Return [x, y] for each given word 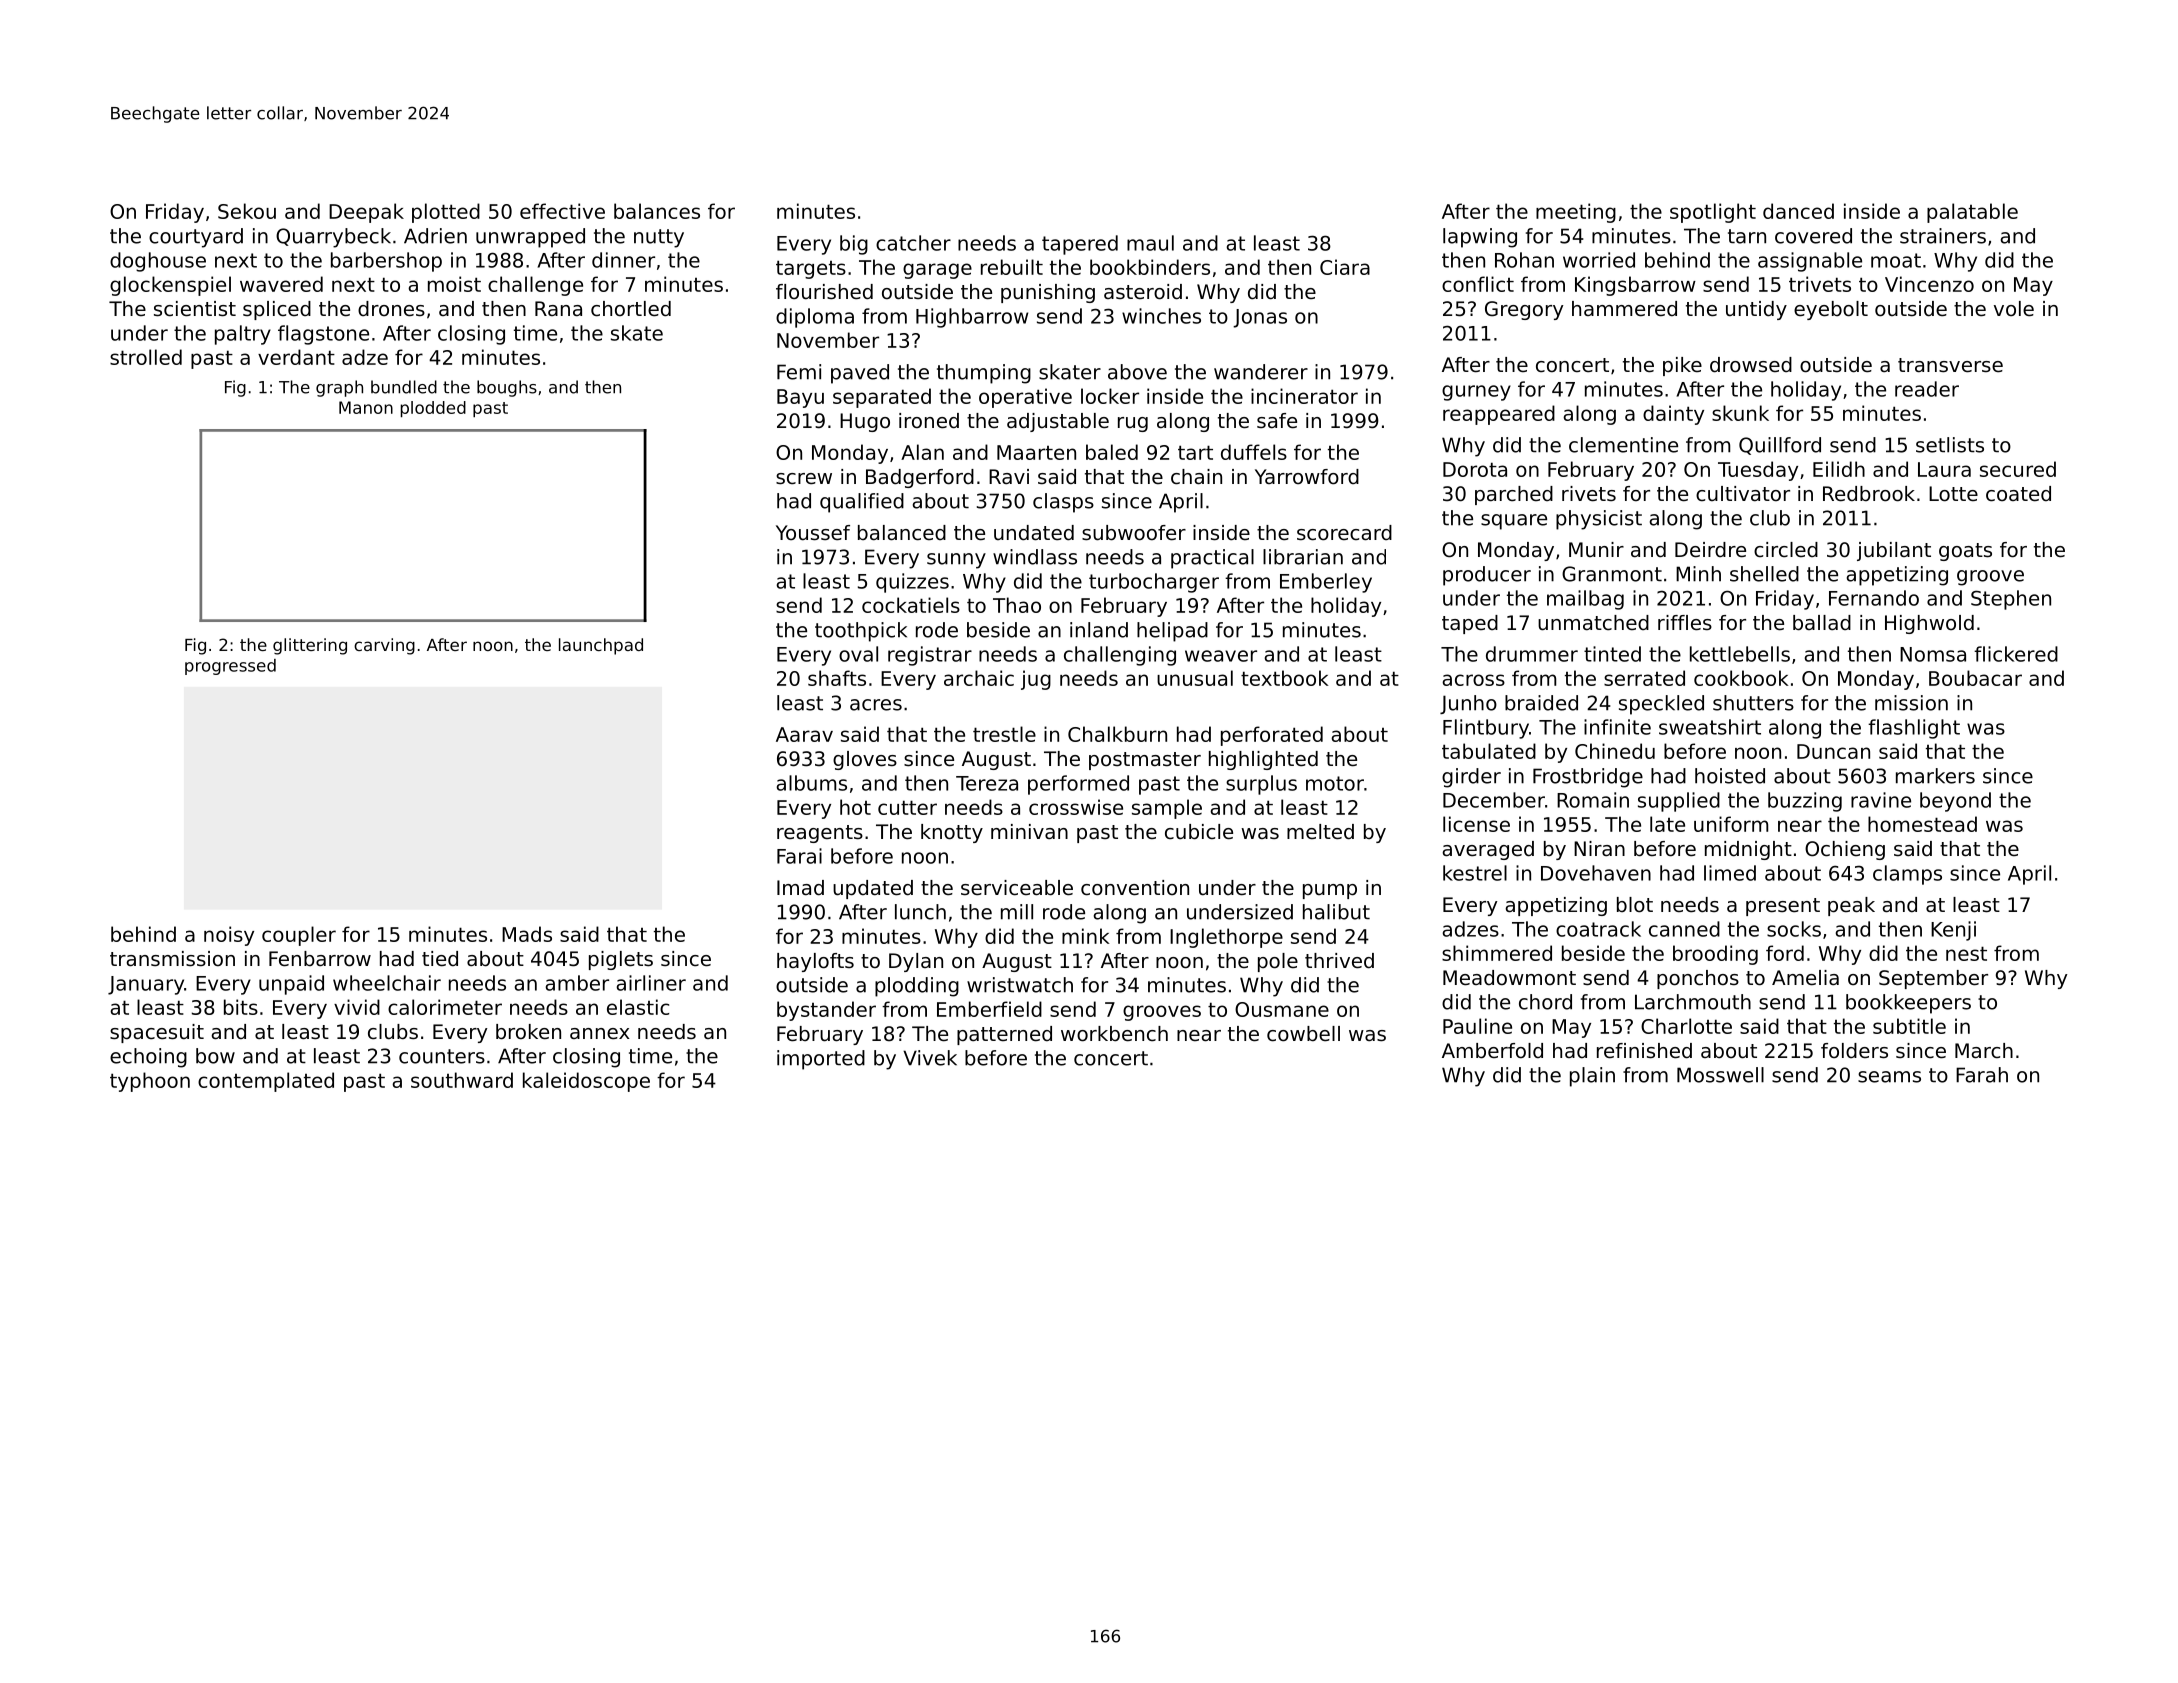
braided [1541, 703]
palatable [1972, 213]
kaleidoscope [586, 1082]
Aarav [804, 734]
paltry [243, 335]
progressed [230, 667]
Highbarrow [972, 318]
